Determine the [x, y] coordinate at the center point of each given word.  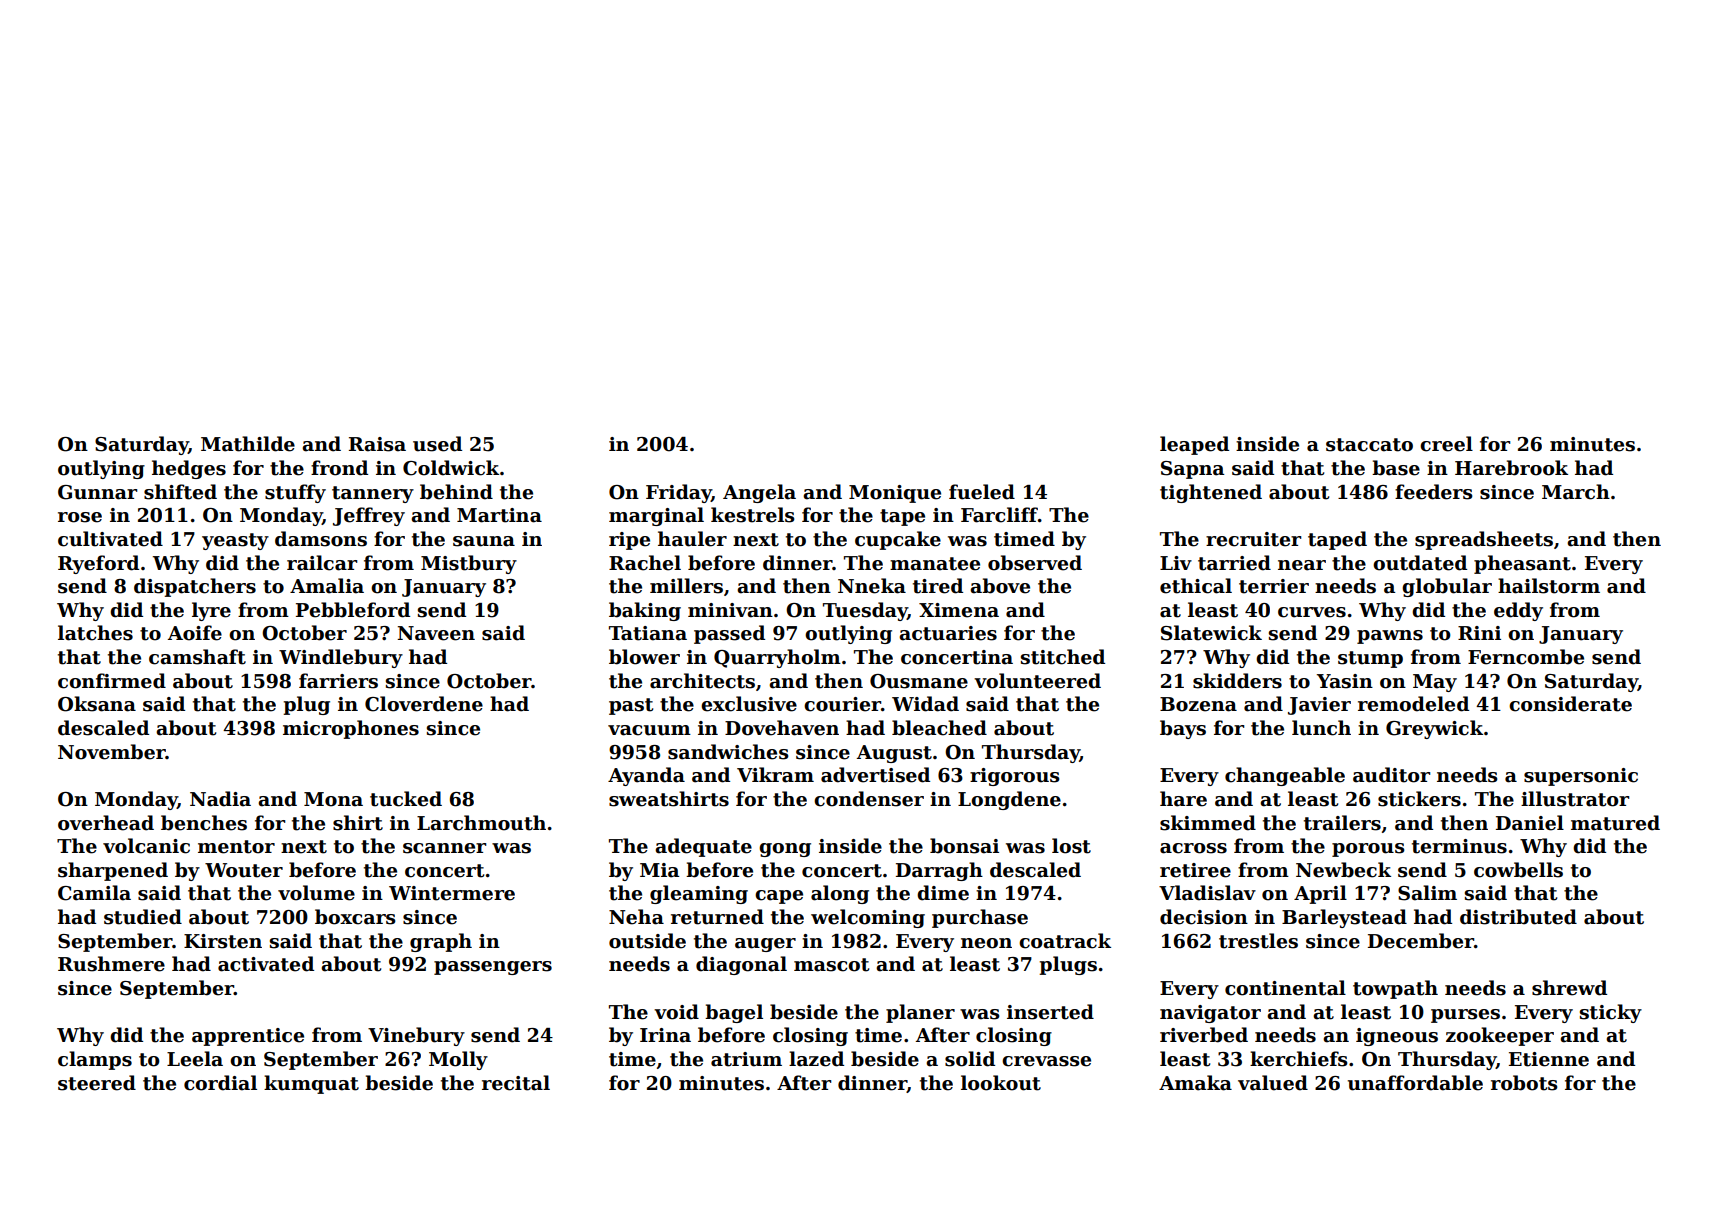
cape [779, 897]
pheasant [1522, 564]
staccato [1369, 445]
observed [1035, 563]
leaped [1194, 445]
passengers [493, 968]
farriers [338, 681]
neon [986, 943]
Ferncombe [1526, 657]
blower [644, 657]
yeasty [235, 541]
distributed [1518, 917]
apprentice [248, 1037]
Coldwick [451, 468]
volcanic [146, 846]
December [1421, 941]
